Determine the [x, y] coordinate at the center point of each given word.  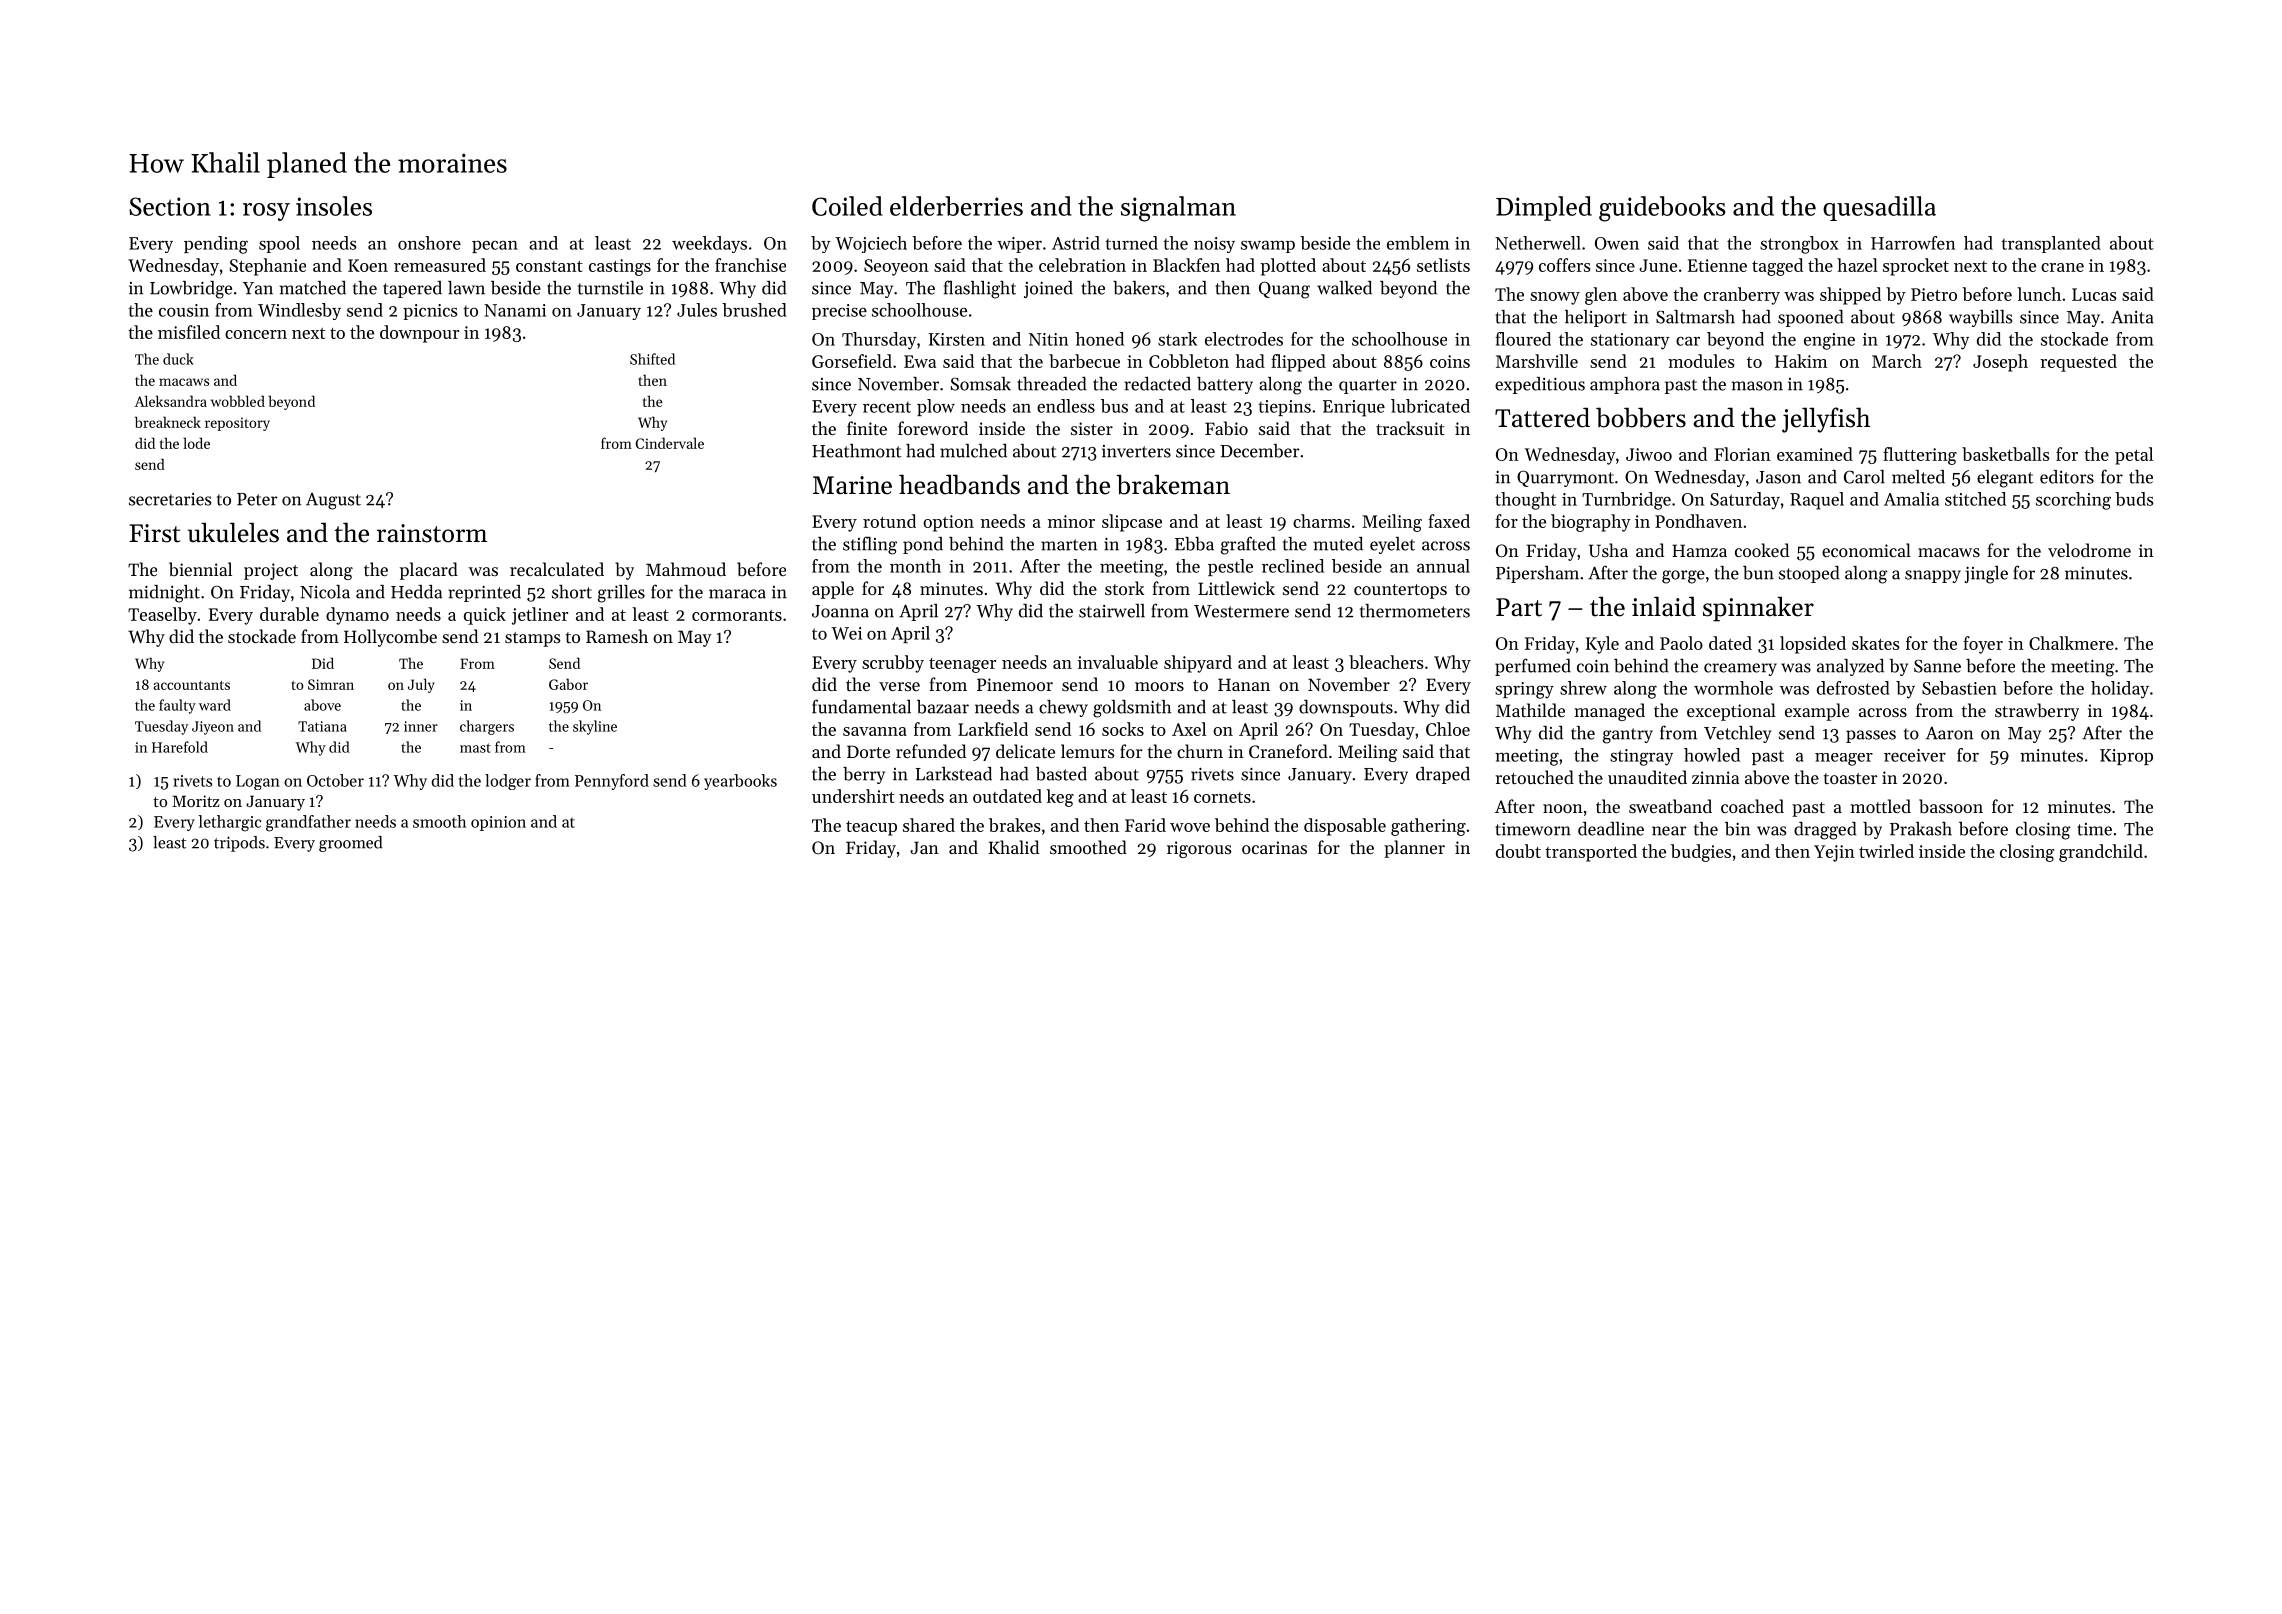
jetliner [540, 616]
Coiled [847, 206]
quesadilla [1879, 208]
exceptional [1731, 712]
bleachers [1386, 662]
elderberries [956, 206]
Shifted [652, 359]
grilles [621, 594]
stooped [1809, 574]
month [915, 566]
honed [1100, 339]
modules [1701, 361]
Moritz [195, 801]
